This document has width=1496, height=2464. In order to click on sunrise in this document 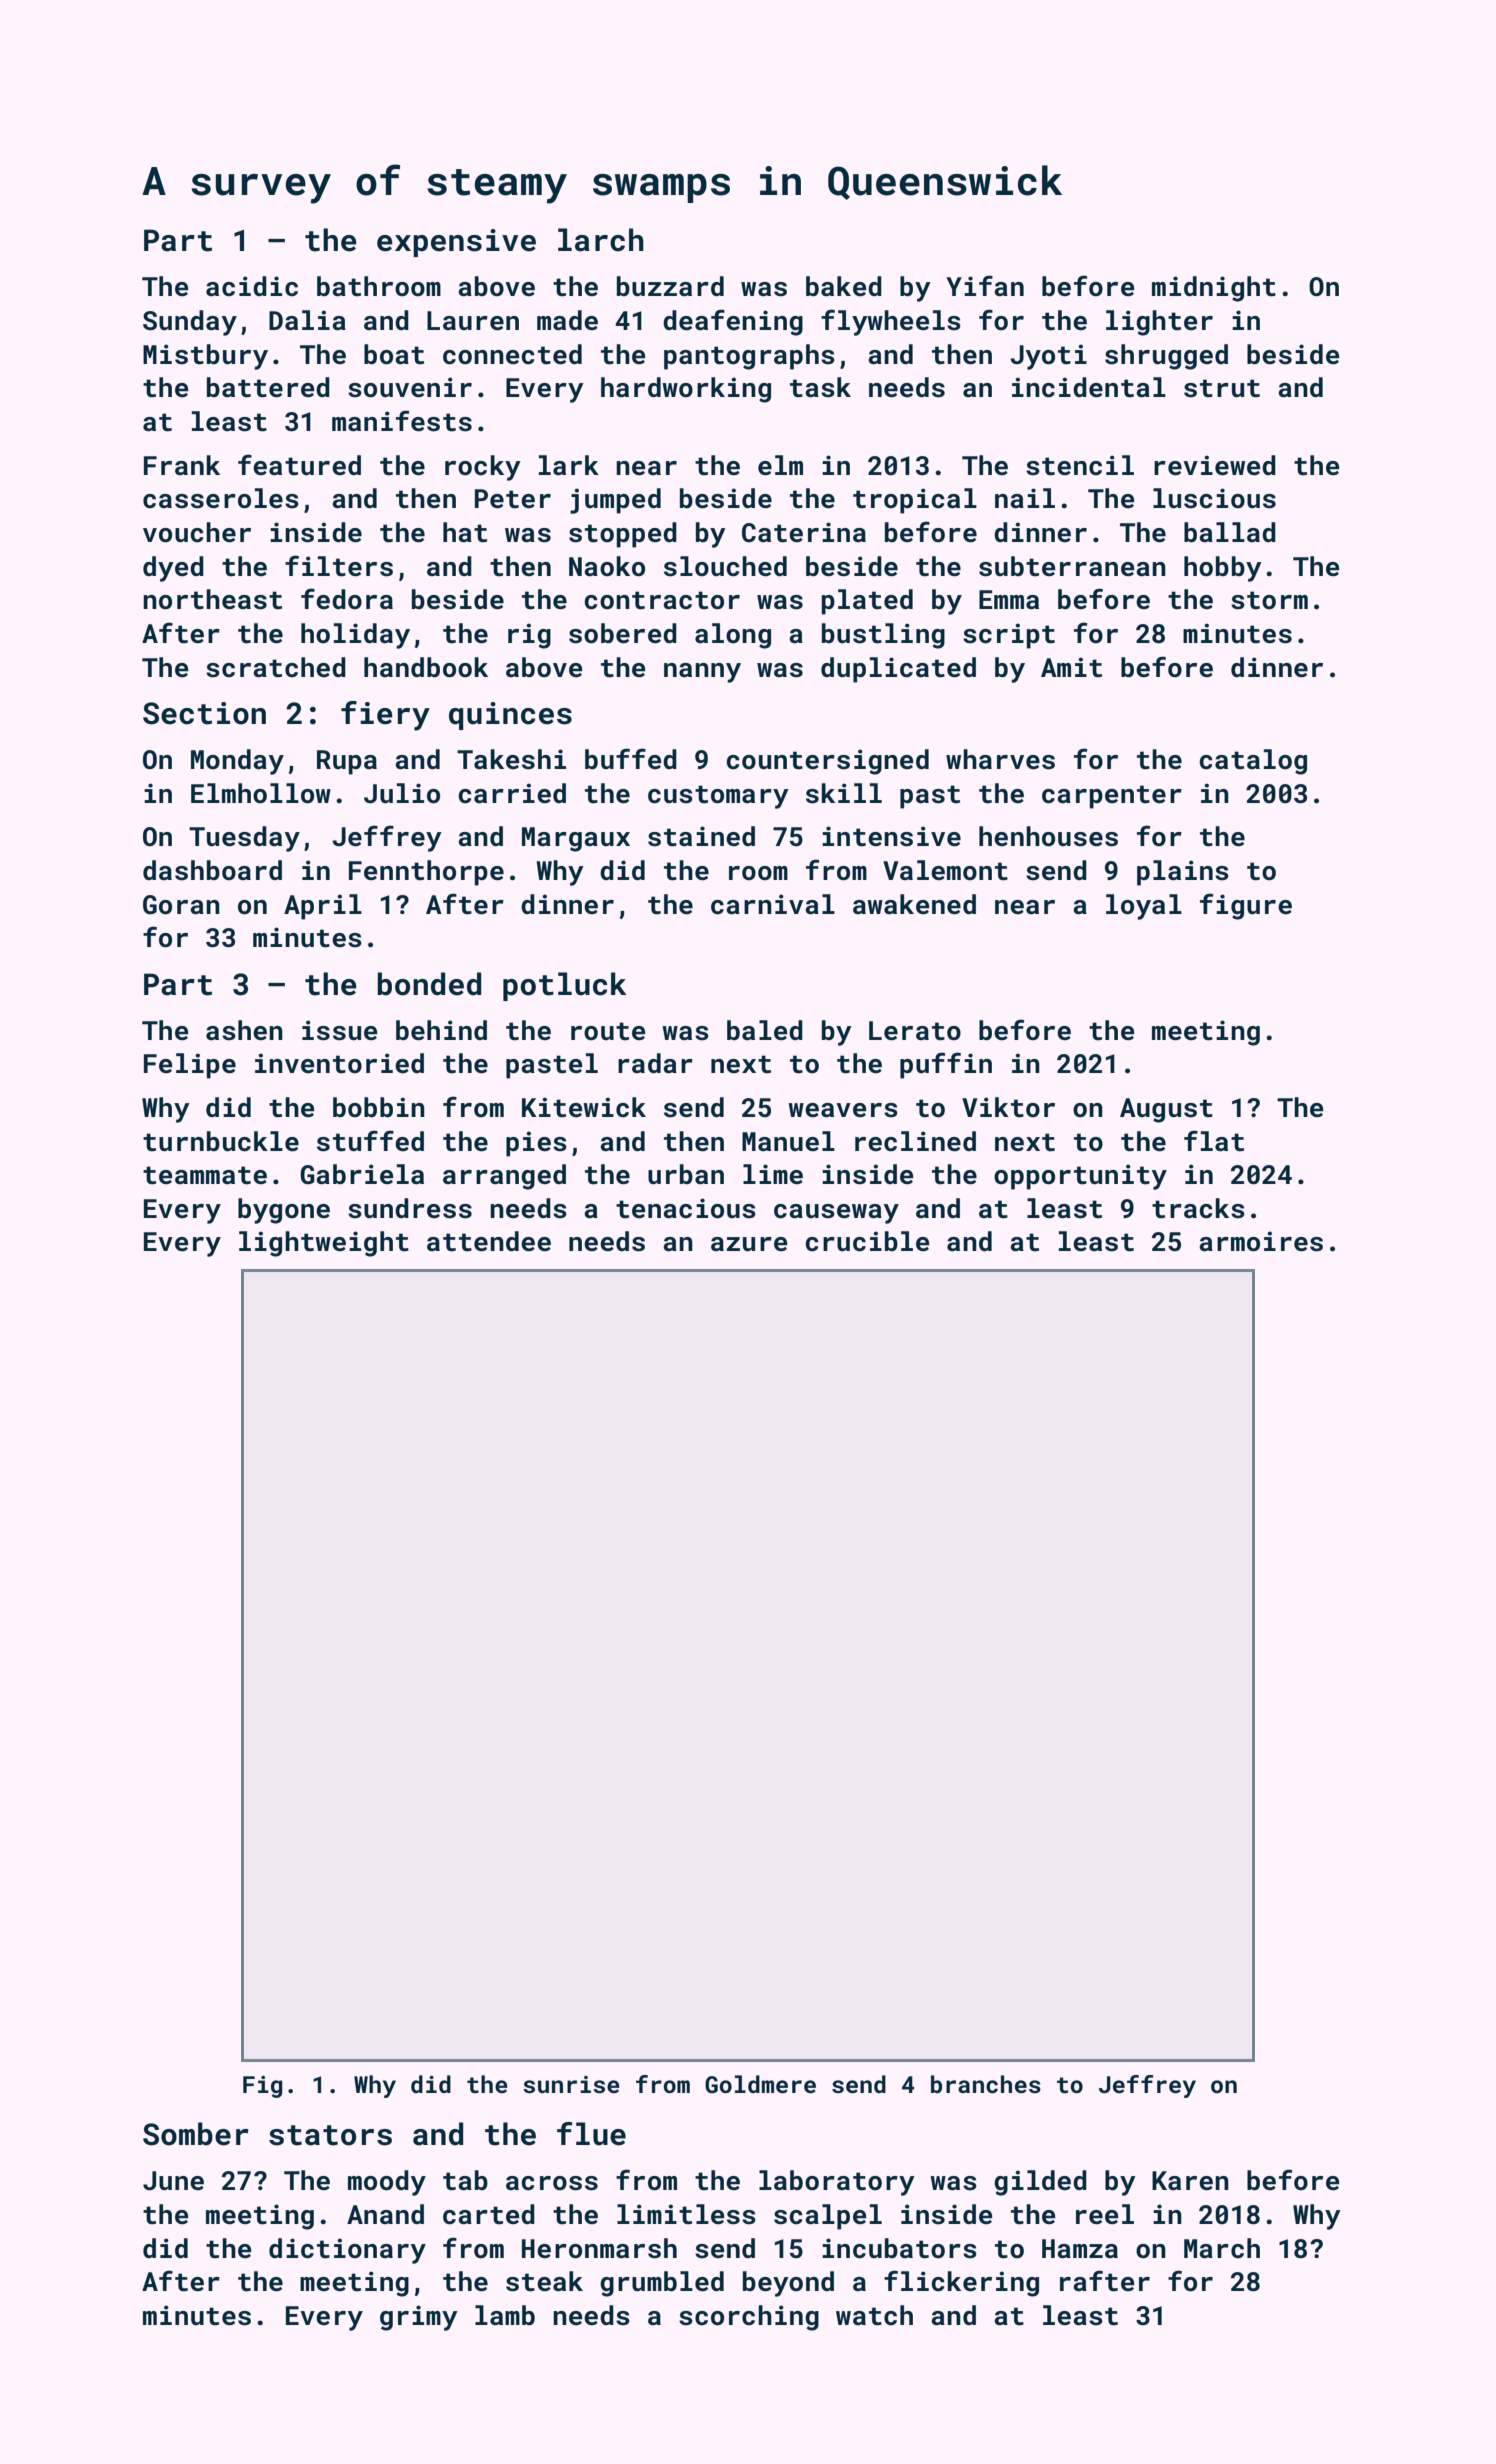, I will do `click(571, 2084)`.
